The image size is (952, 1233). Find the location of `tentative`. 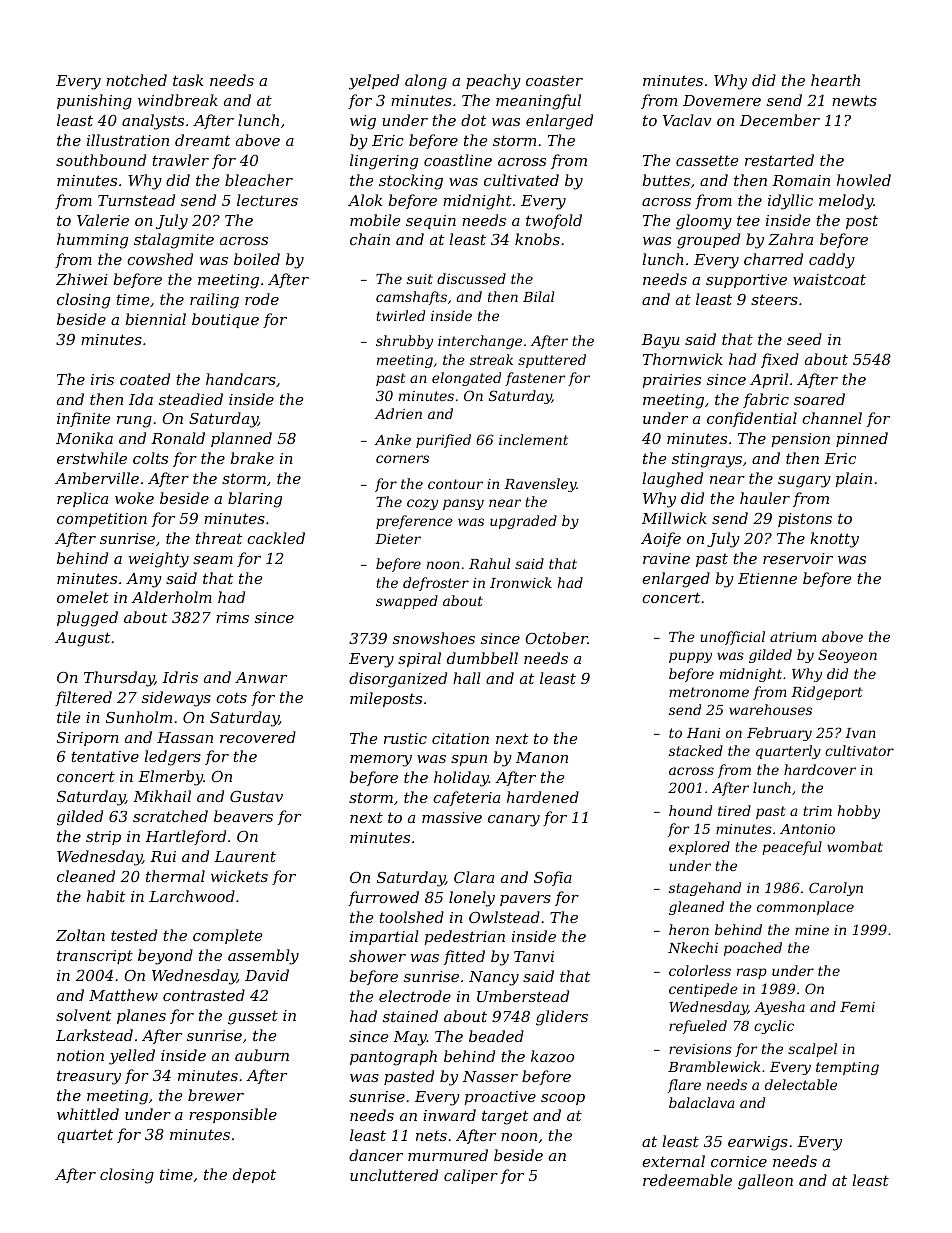

tentative is located at coordinates (105, 756).
